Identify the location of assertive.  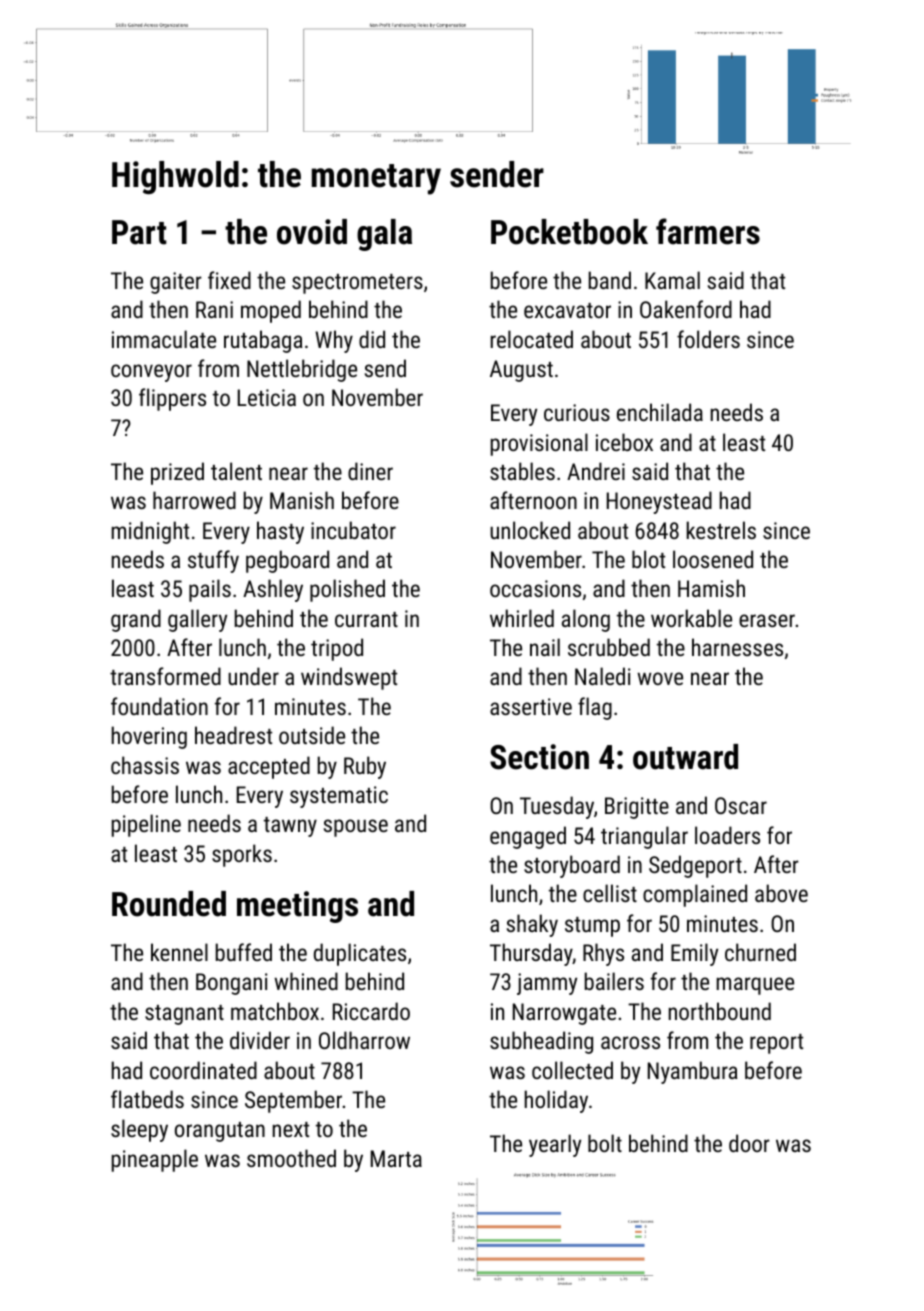
(531, 706).
